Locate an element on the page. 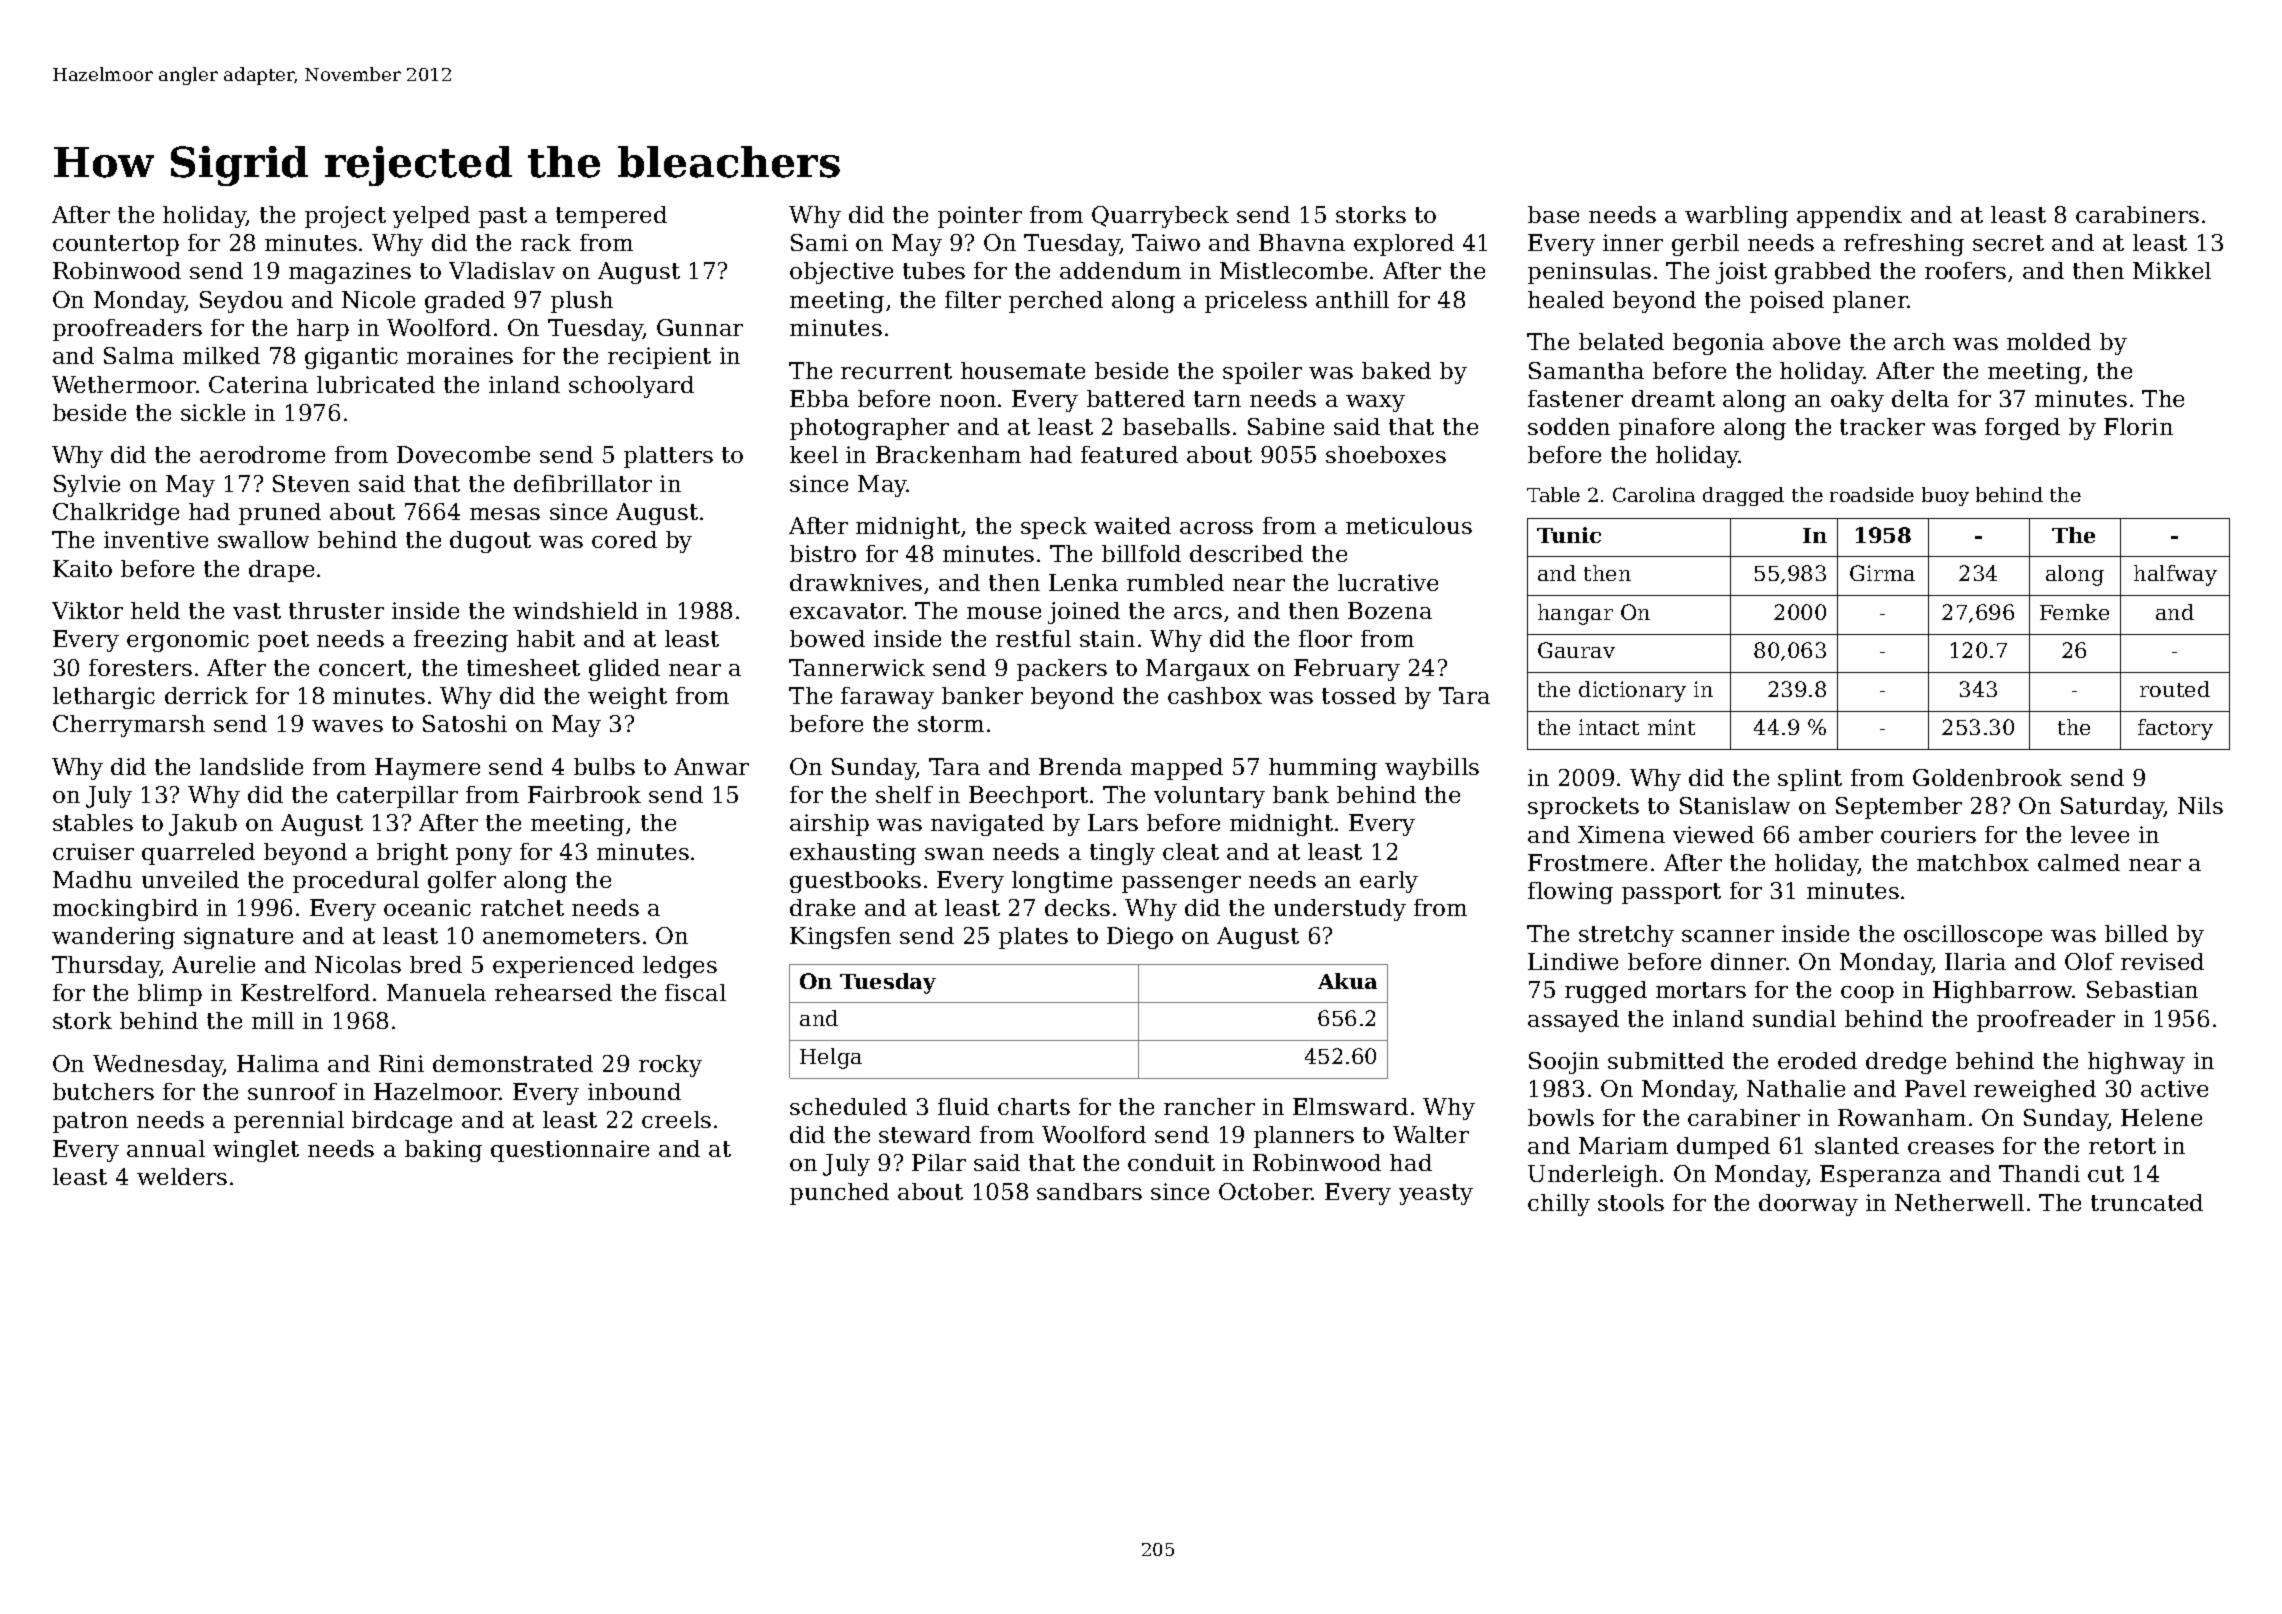 The height and width of the page is (1614, 2282). forged is located at coordinates (2022, 429).
